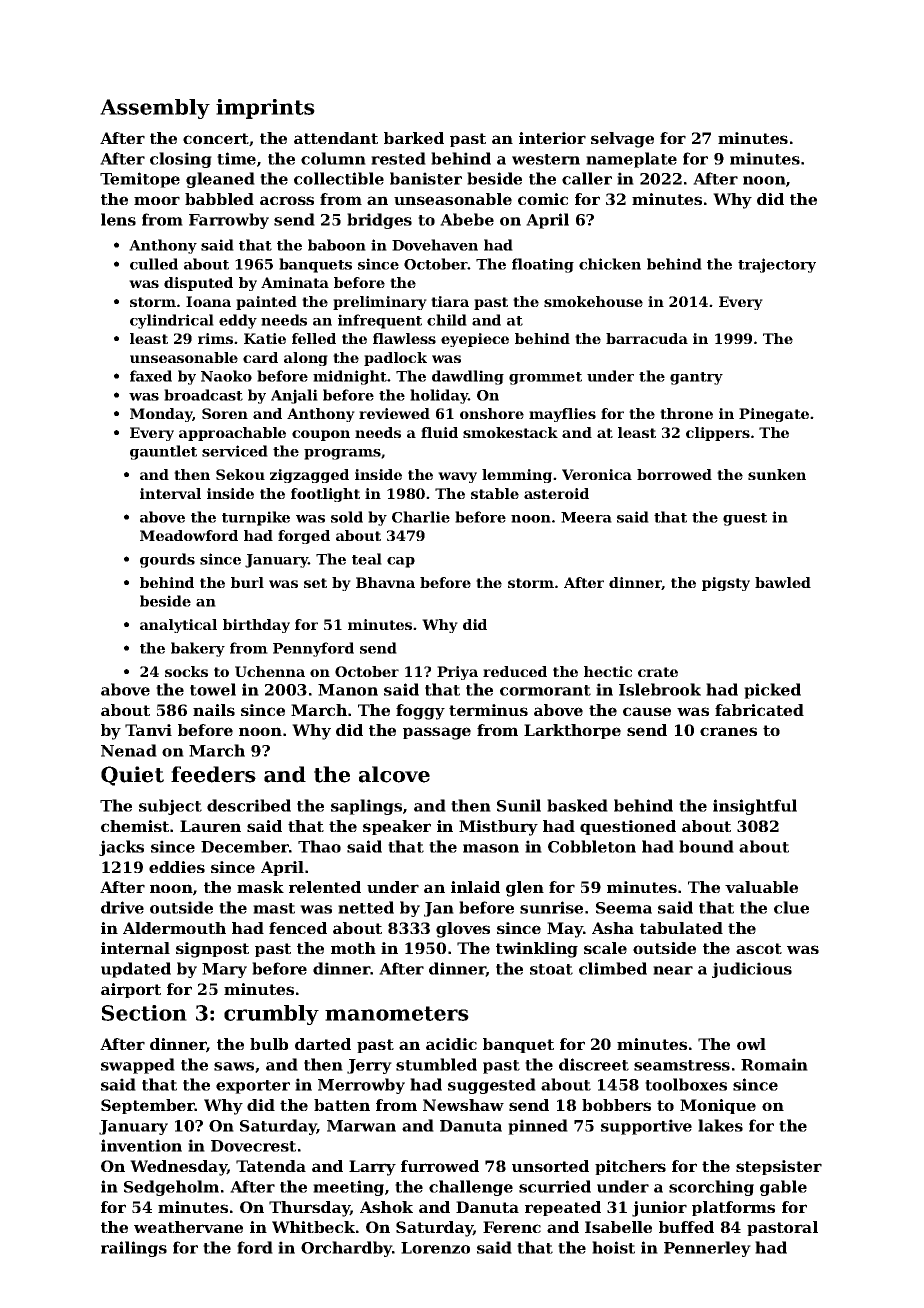 The width and height of the document is (924, 1308). Describe the element at coordinates (265, 109) in the document. I see `imprints` at that location.
